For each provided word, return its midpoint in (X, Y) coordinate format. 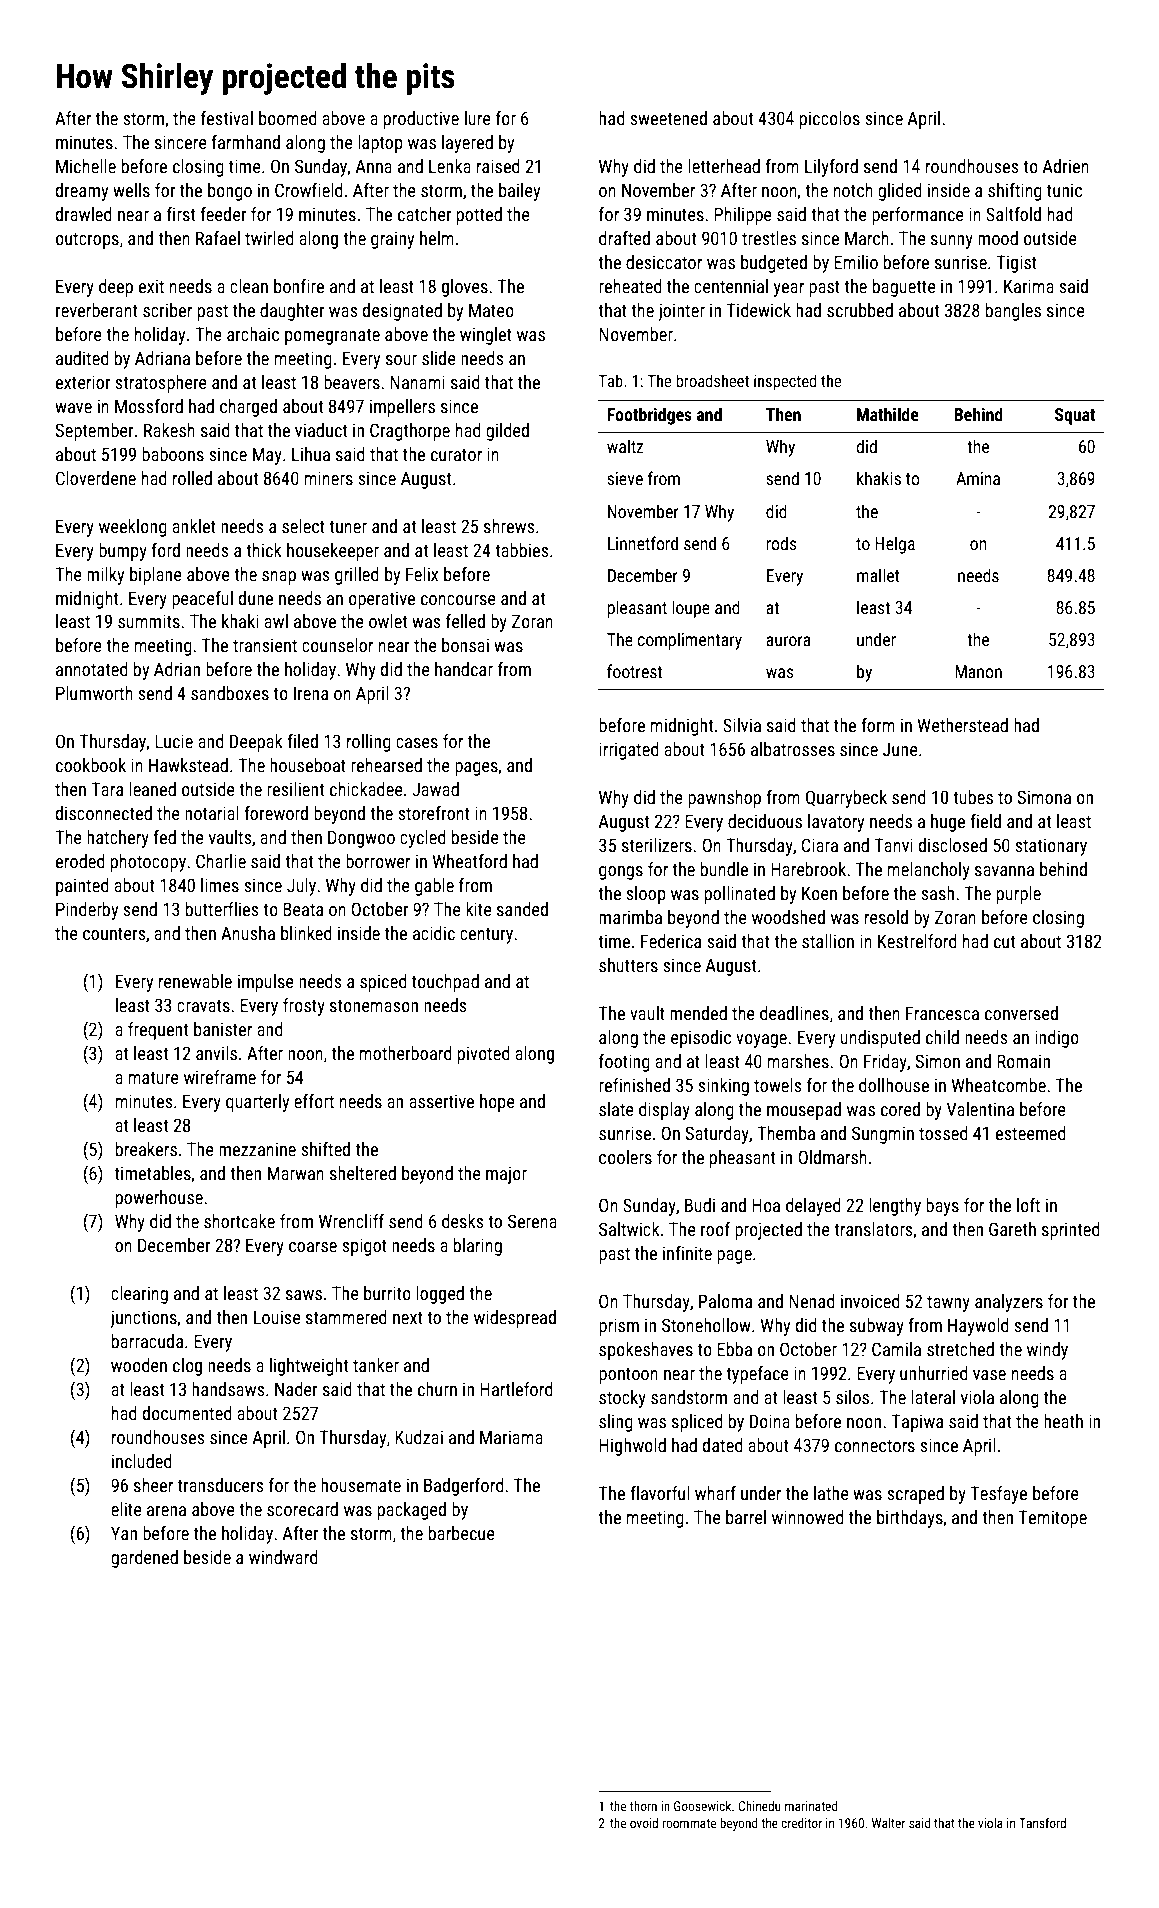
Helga (895, 545)
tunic (1064, 190)
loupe (691, 609)
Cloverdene (96, 478)
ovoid (644, 1823)
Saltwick (629, 1229)
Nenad (812, 1301)
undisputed (880, 1039)
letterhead (724, 166)
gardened (144, 1559)
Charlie (221, 861)
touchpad (445, 983)
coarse (313, 1247)
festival (227, 118)
